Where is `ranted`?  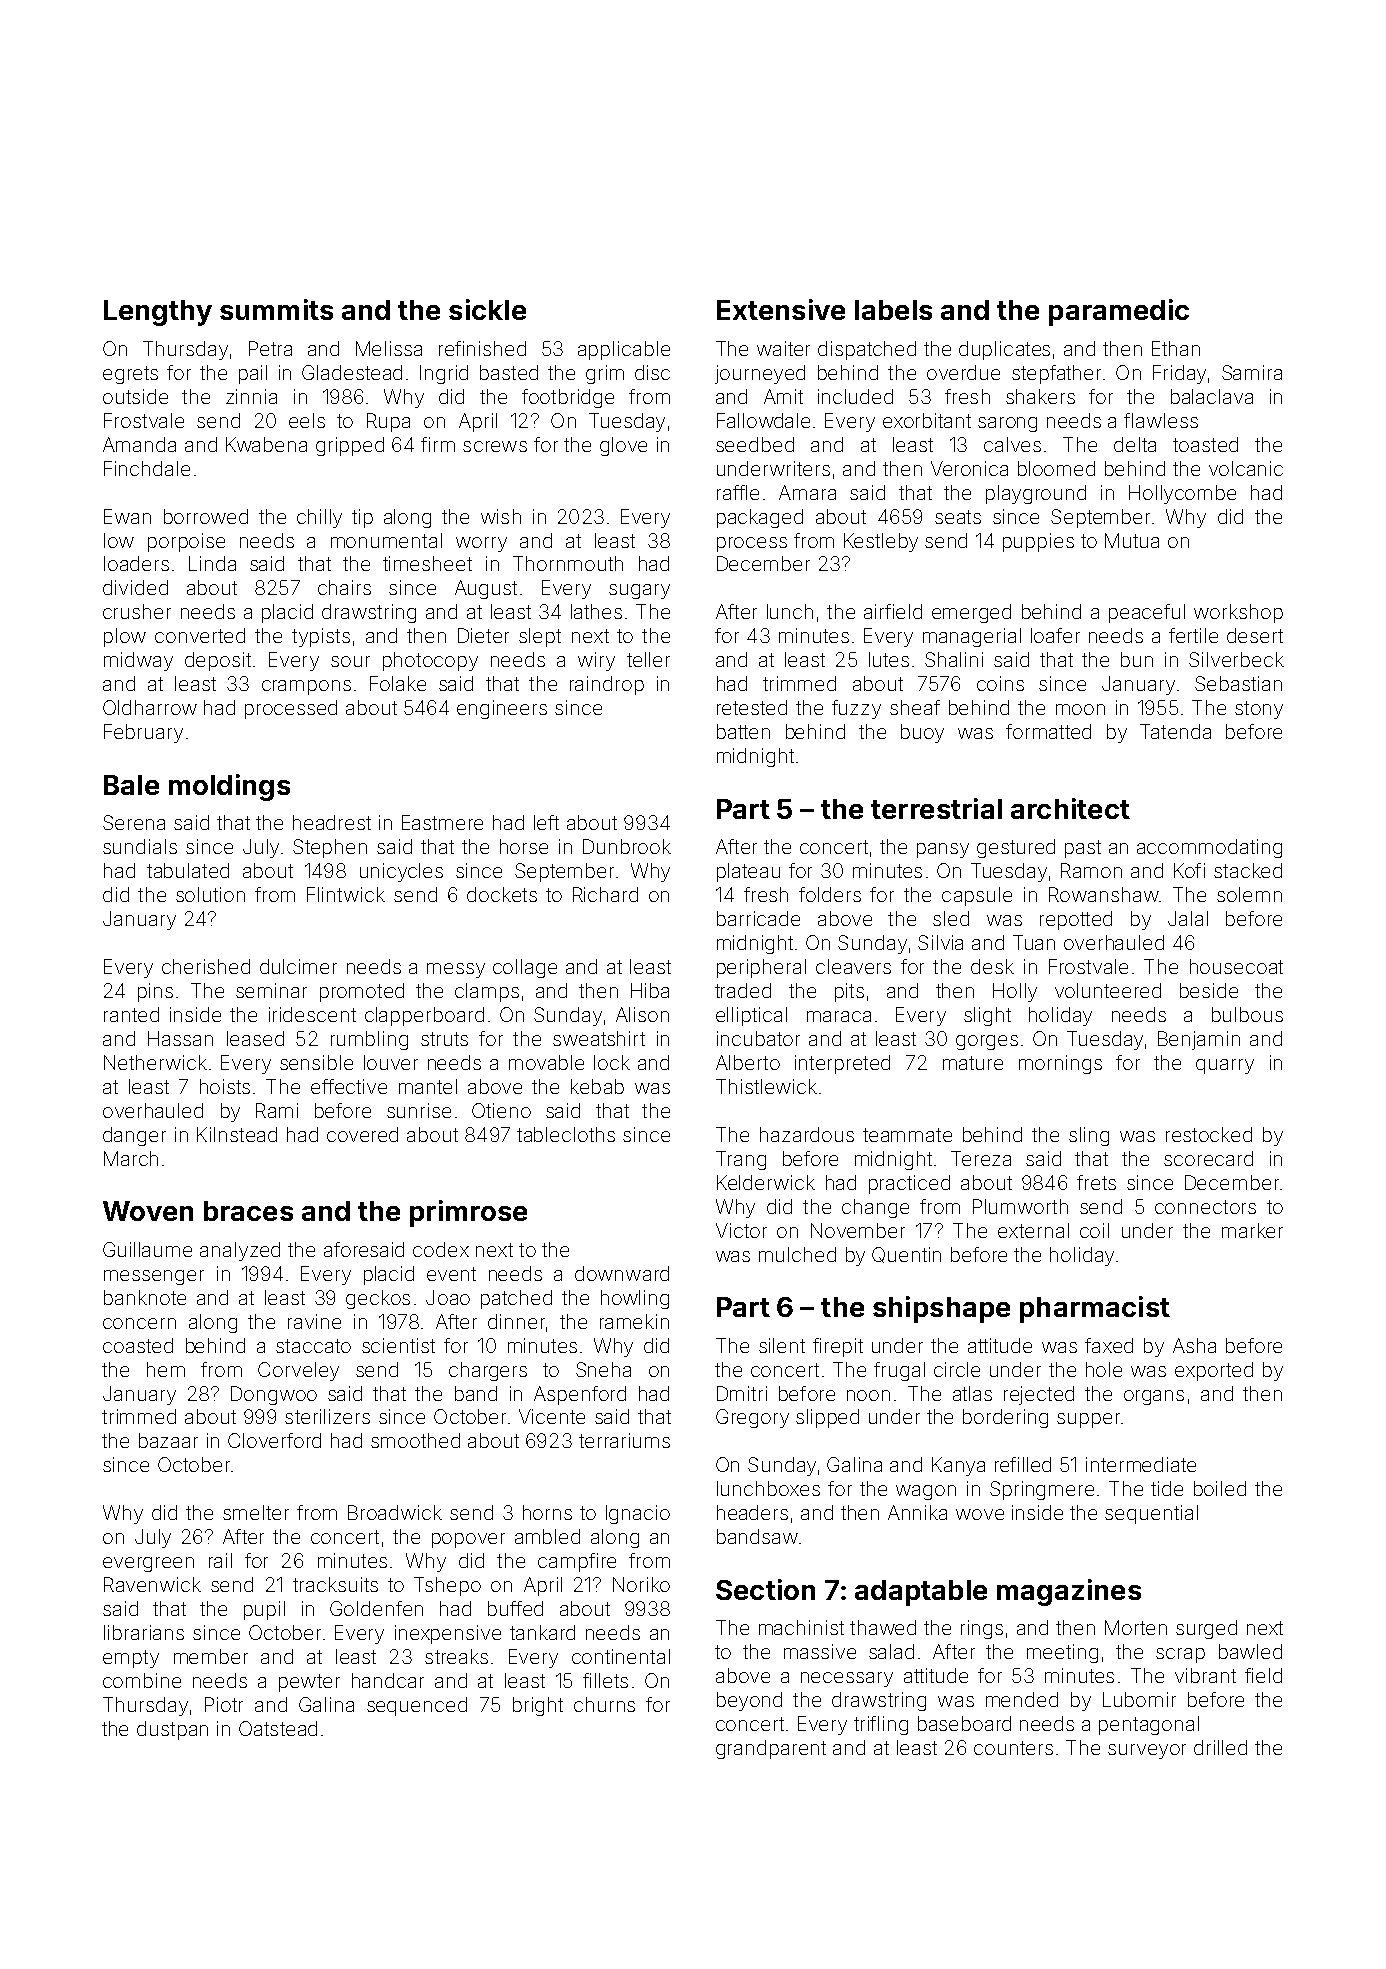 ranted is located at coordinates (131, 1014).
